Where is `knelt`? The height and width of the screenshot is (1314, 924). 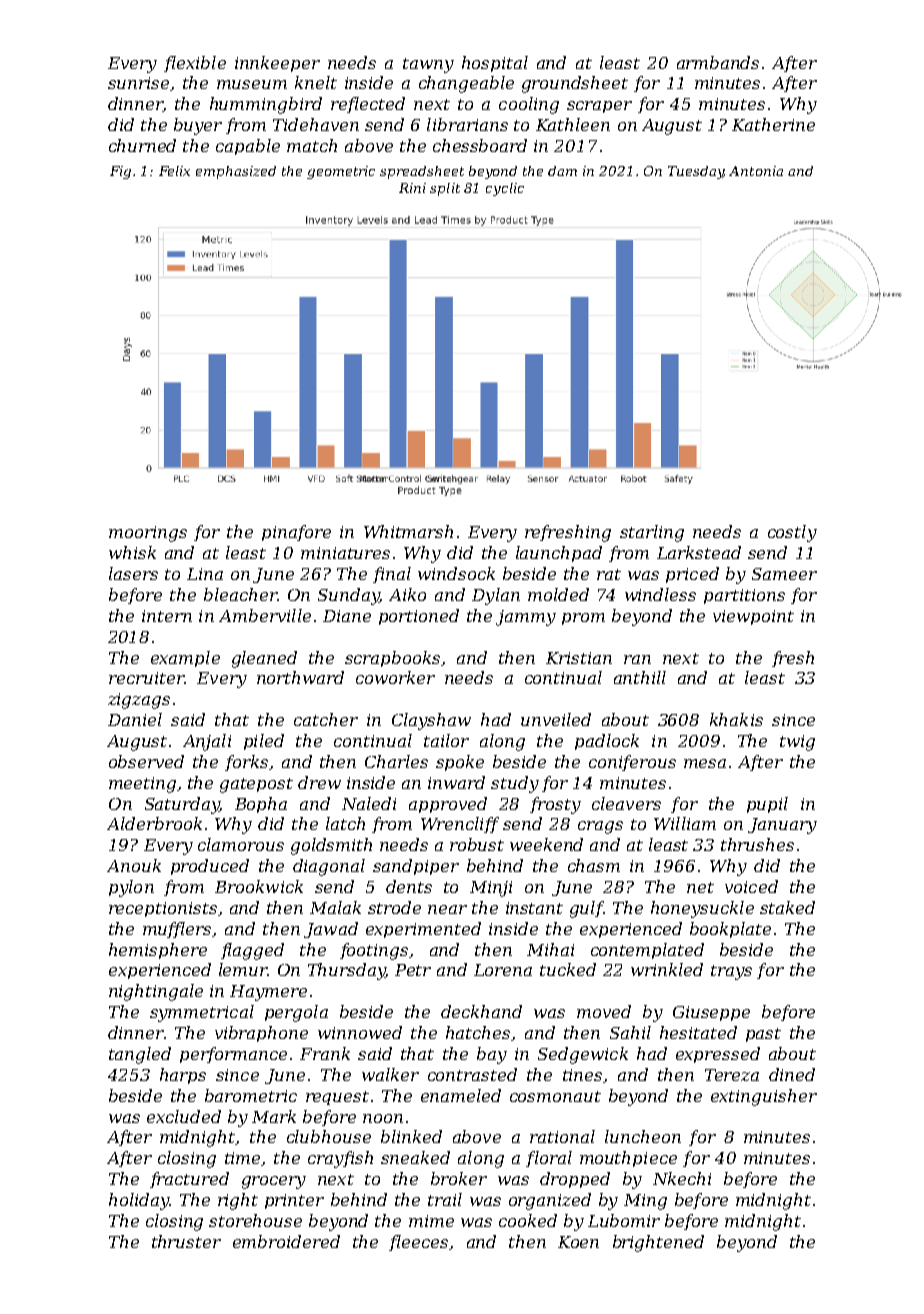
knelt is located at coordinates (316, 82).
